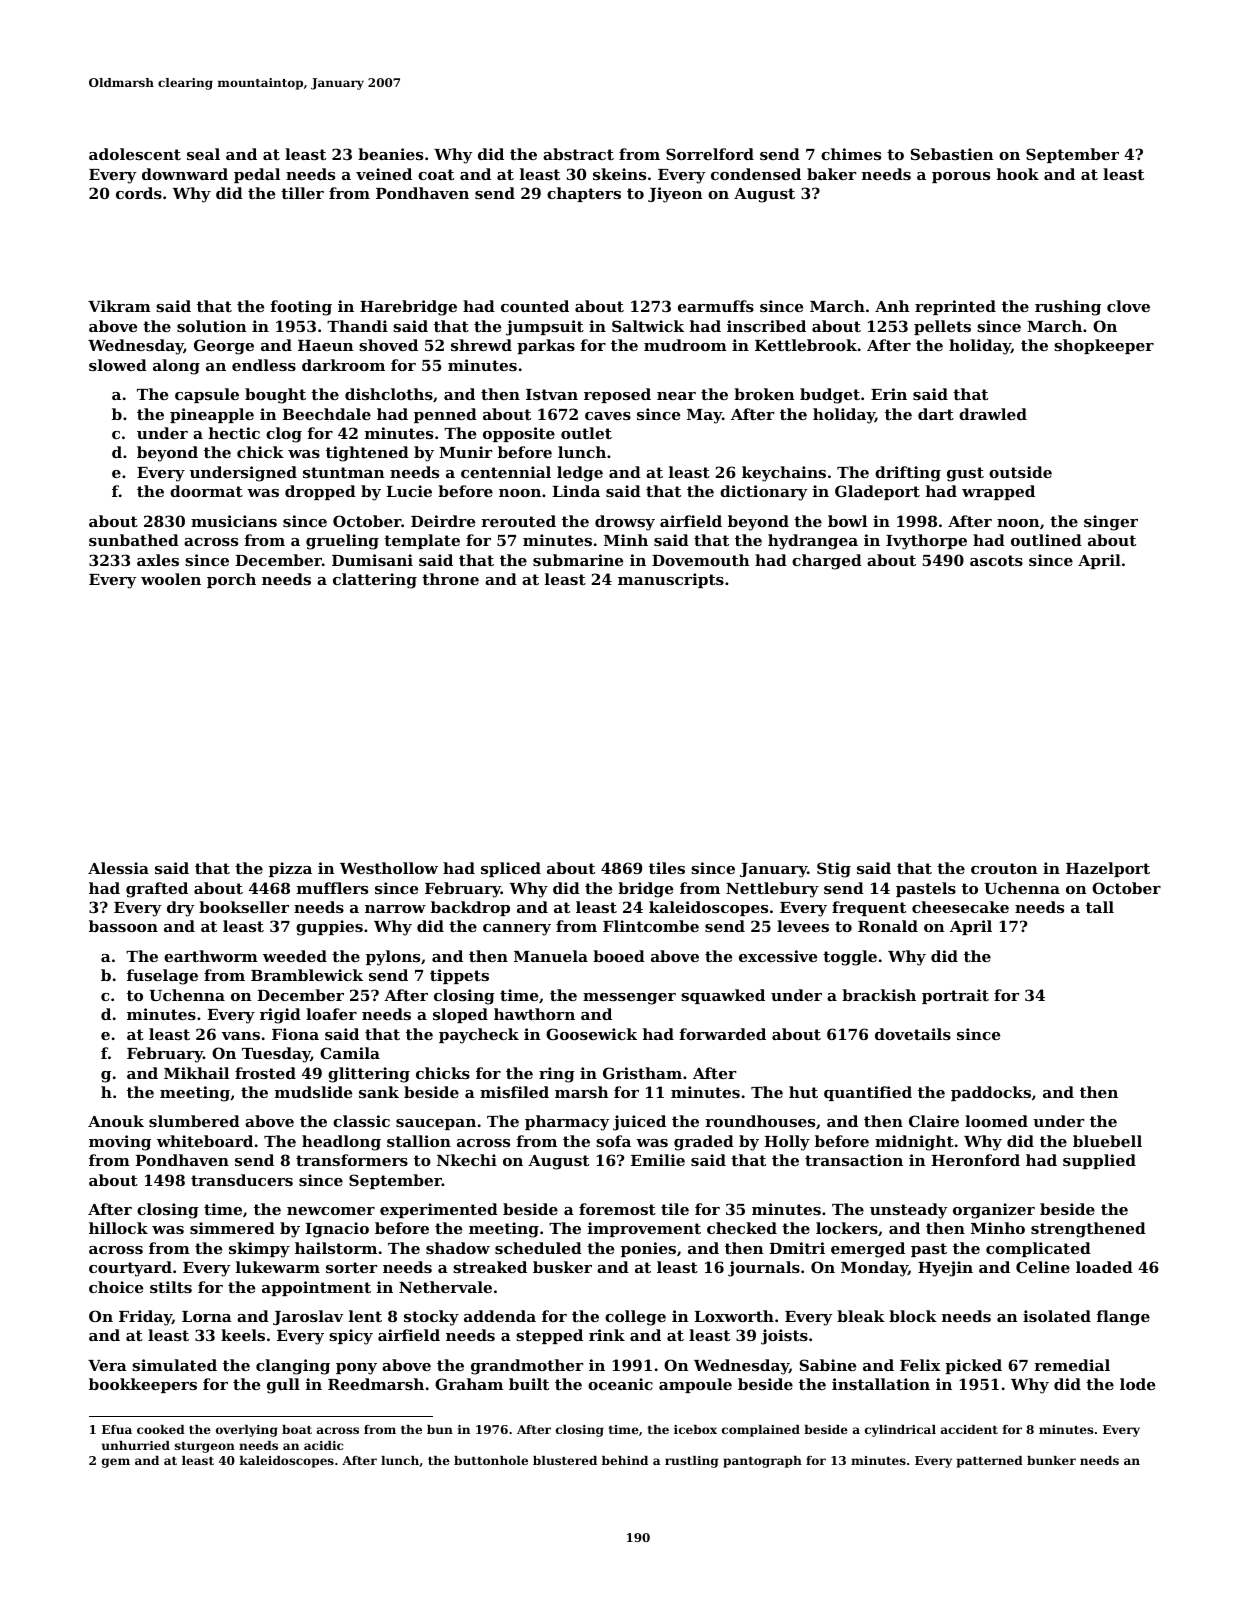  What do you see at coordinates (565, 1460) in the image?
I see `blustered` at bounding box center [565, 1460].
